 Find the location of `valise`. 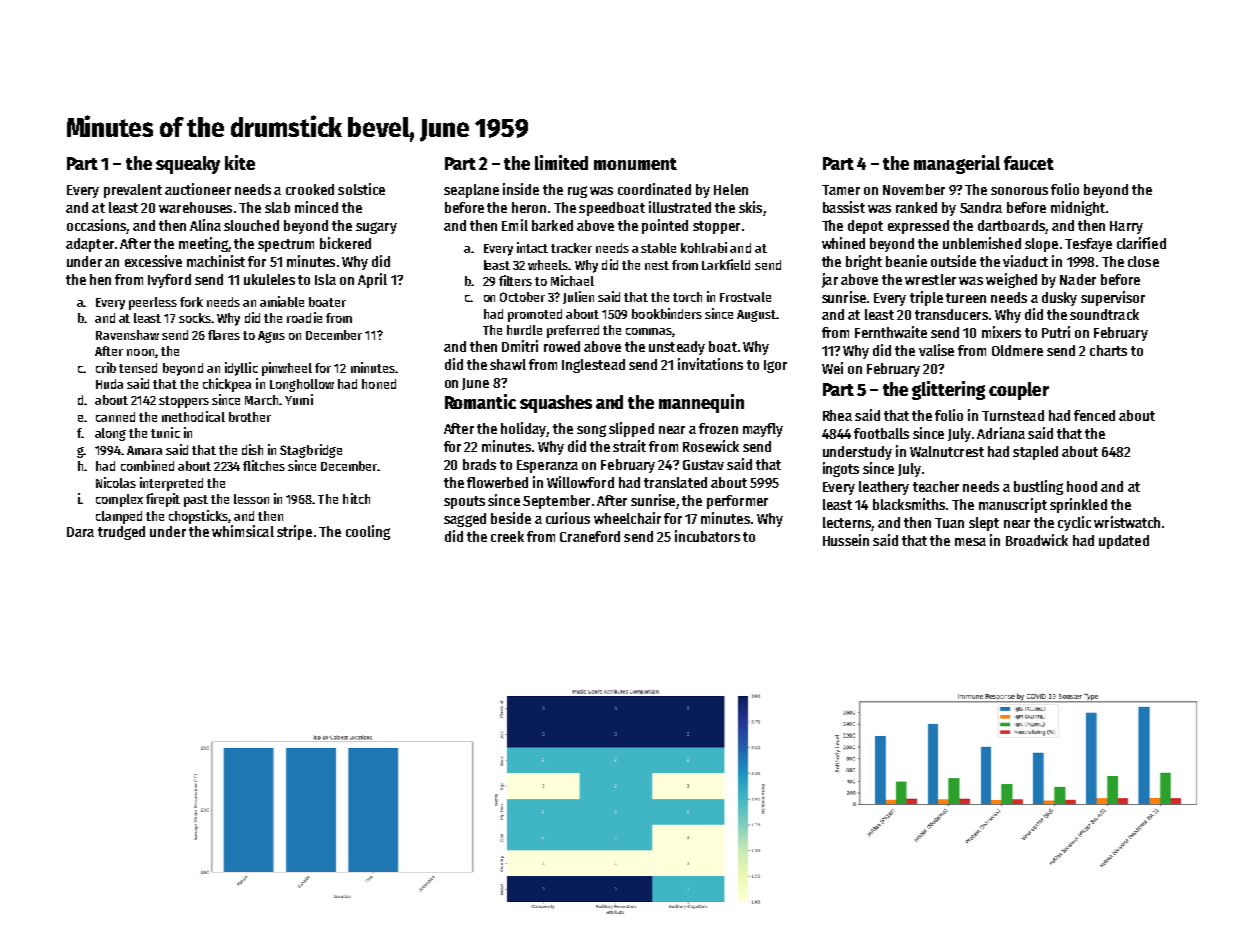

valise is located at coordinates (936, 350).
